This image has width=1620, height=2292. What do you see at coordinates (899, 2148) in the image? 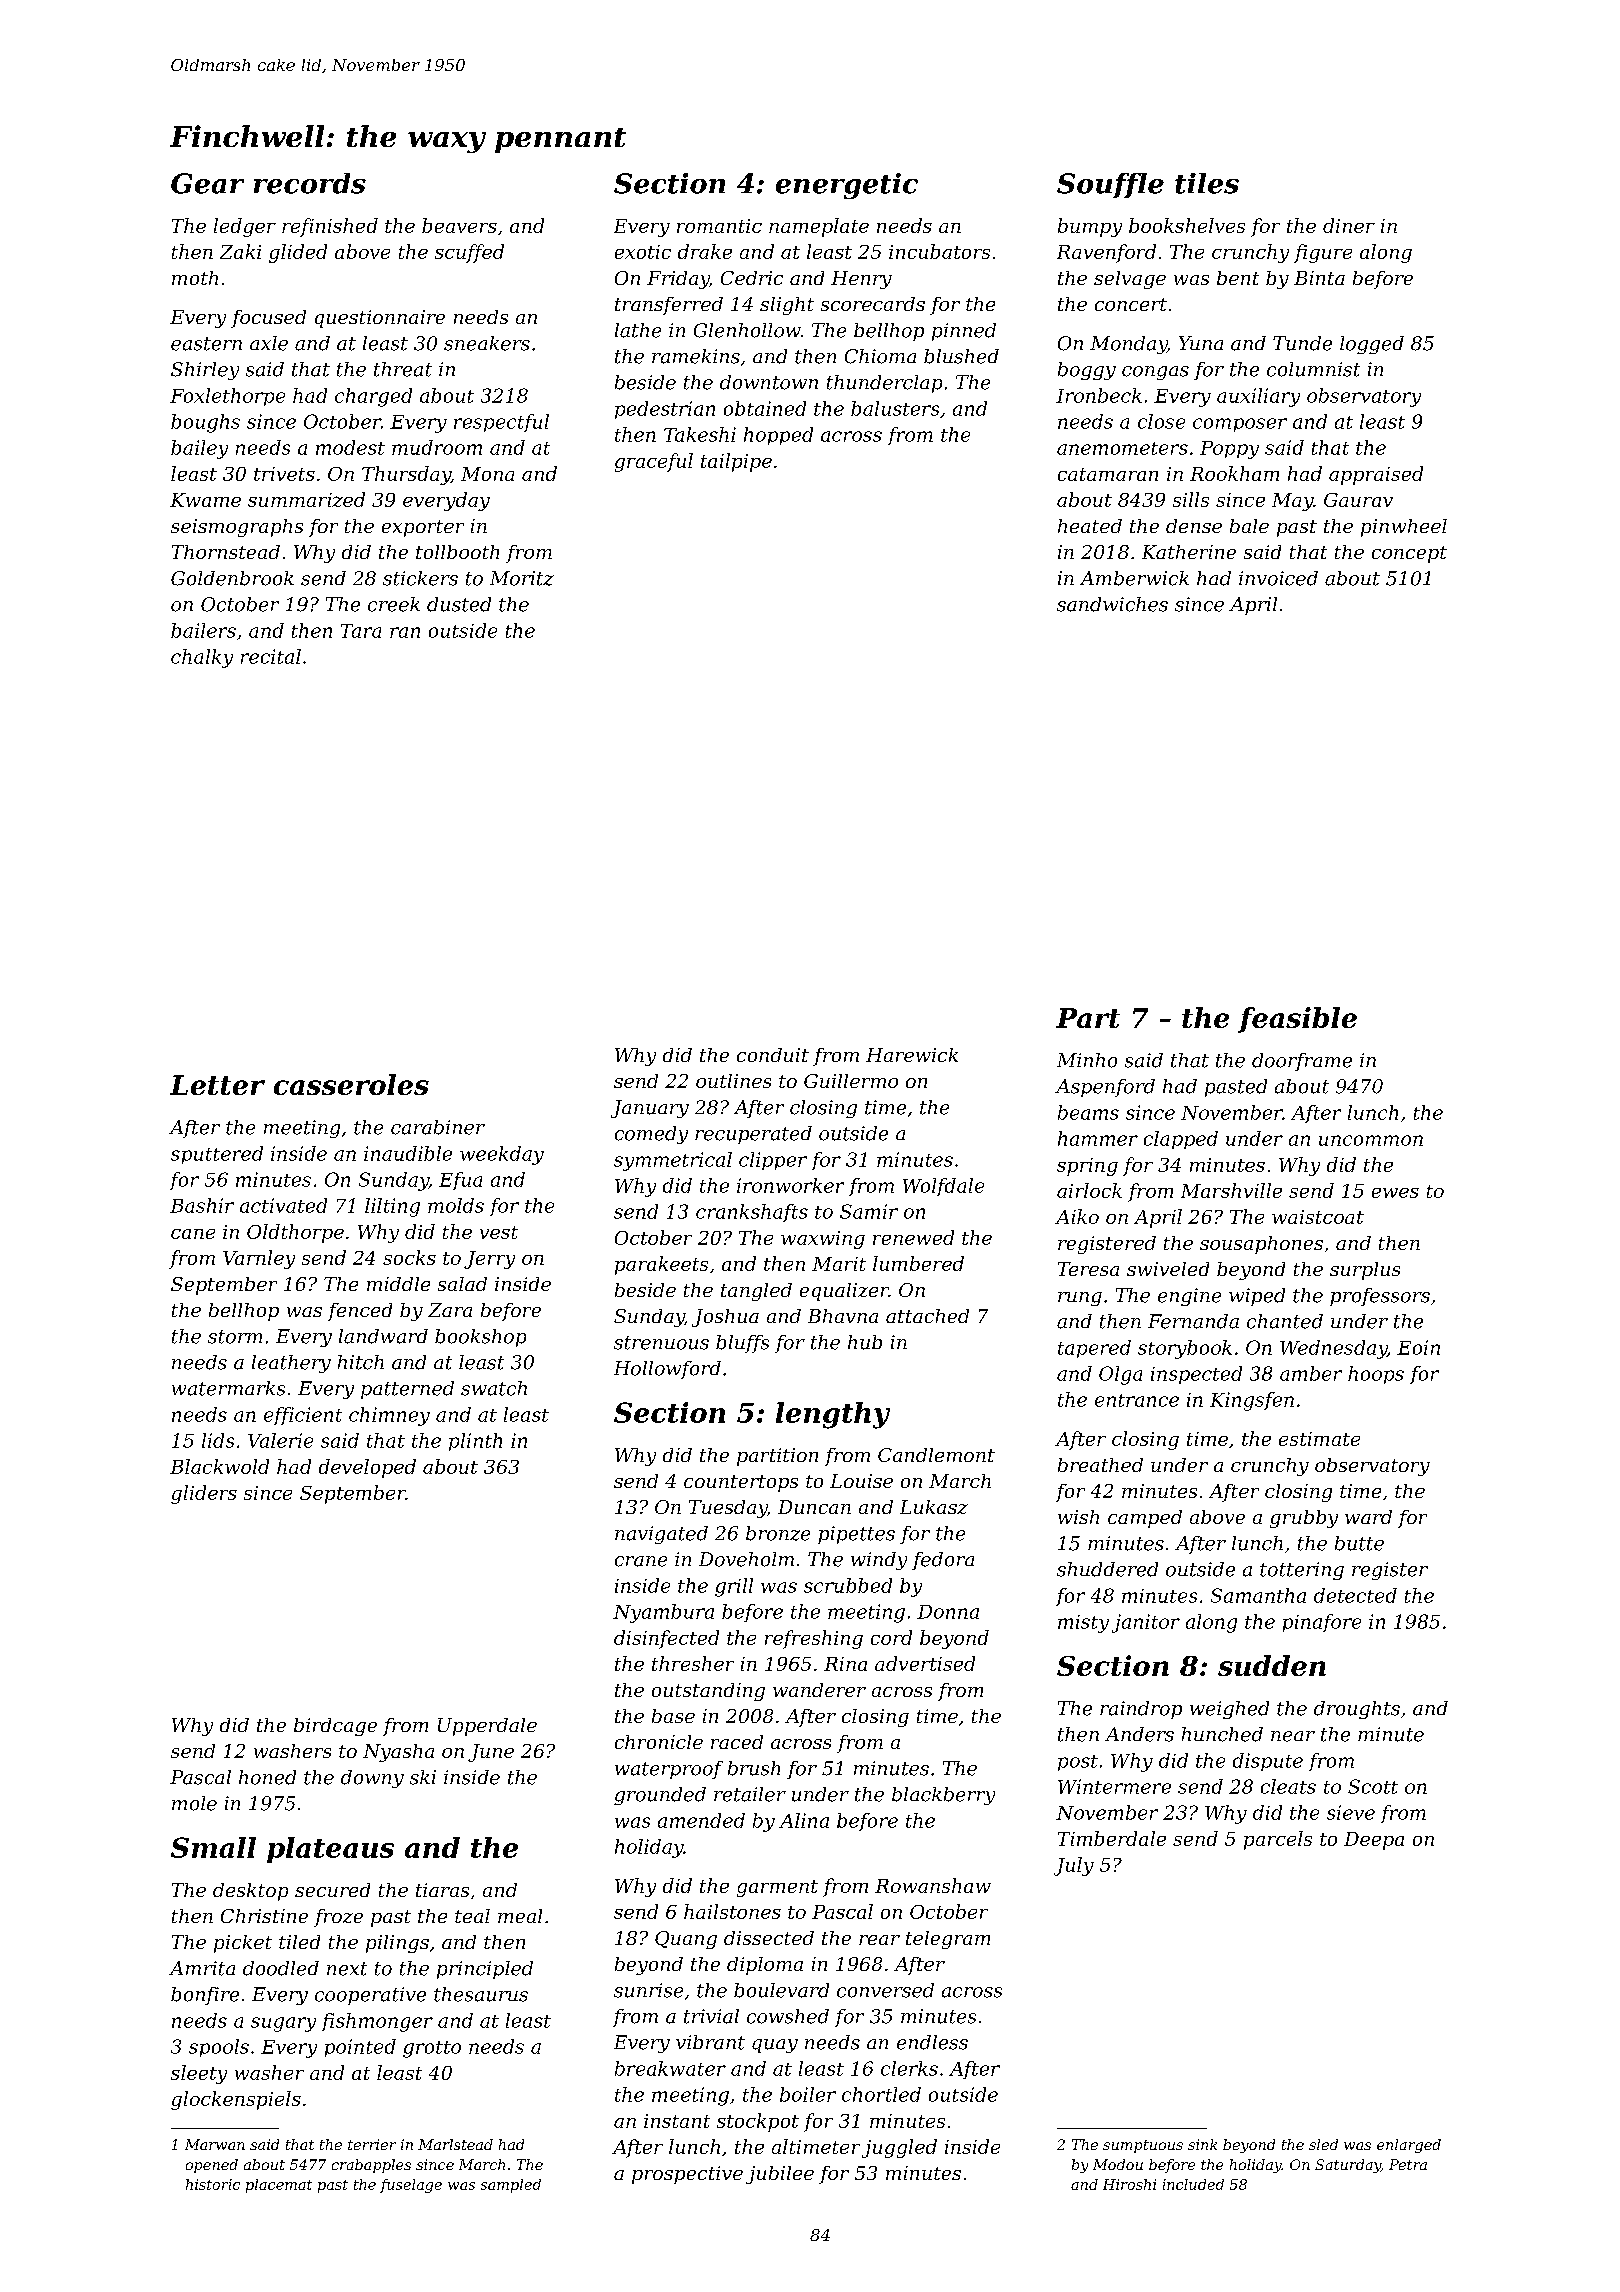
I see `juggled` at bounding box center [899, 2148].
